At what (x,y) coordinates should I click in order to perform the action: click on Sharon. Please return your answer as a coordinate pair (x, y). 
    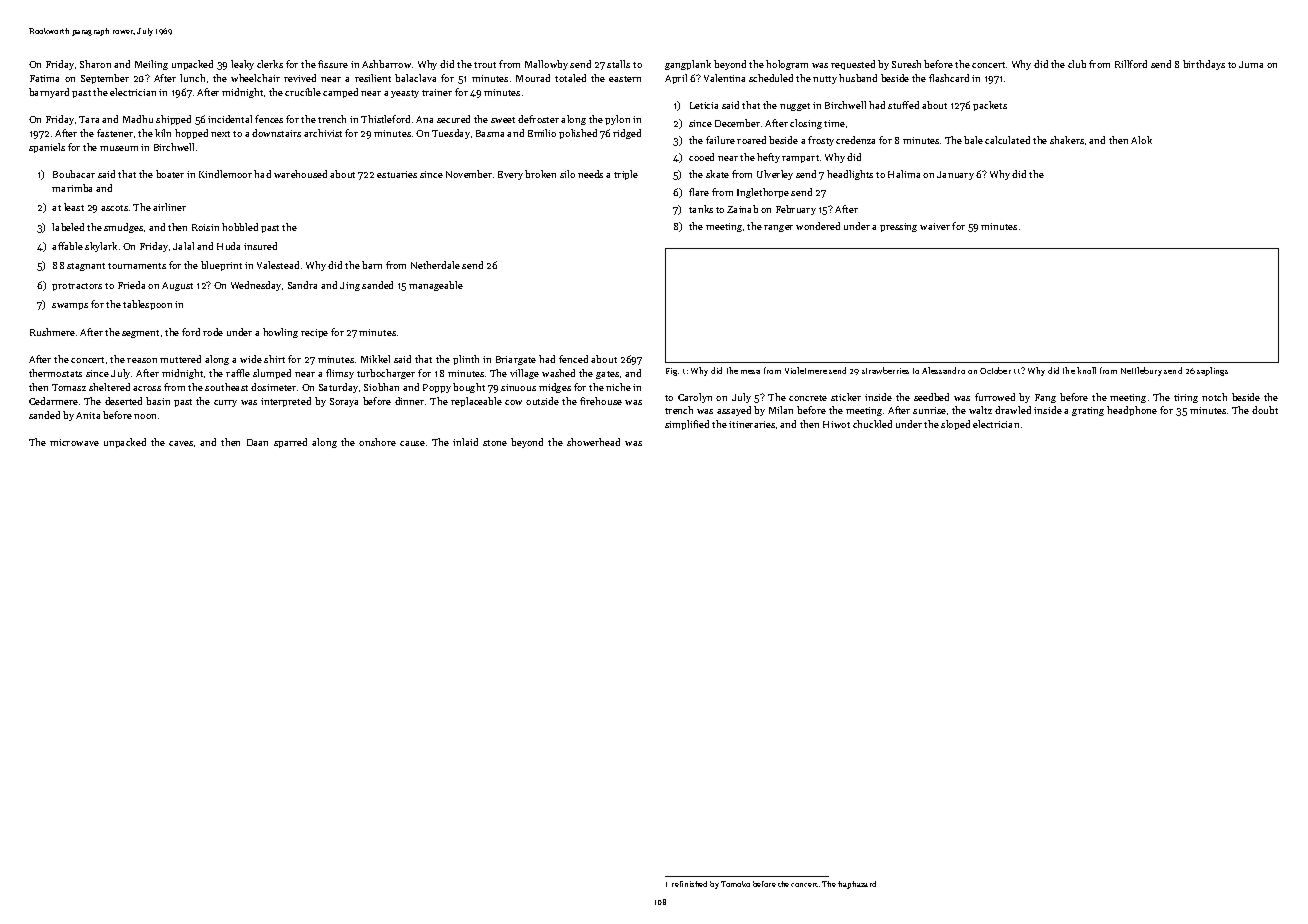
    Looking at the image, I should click on (95, 64).
